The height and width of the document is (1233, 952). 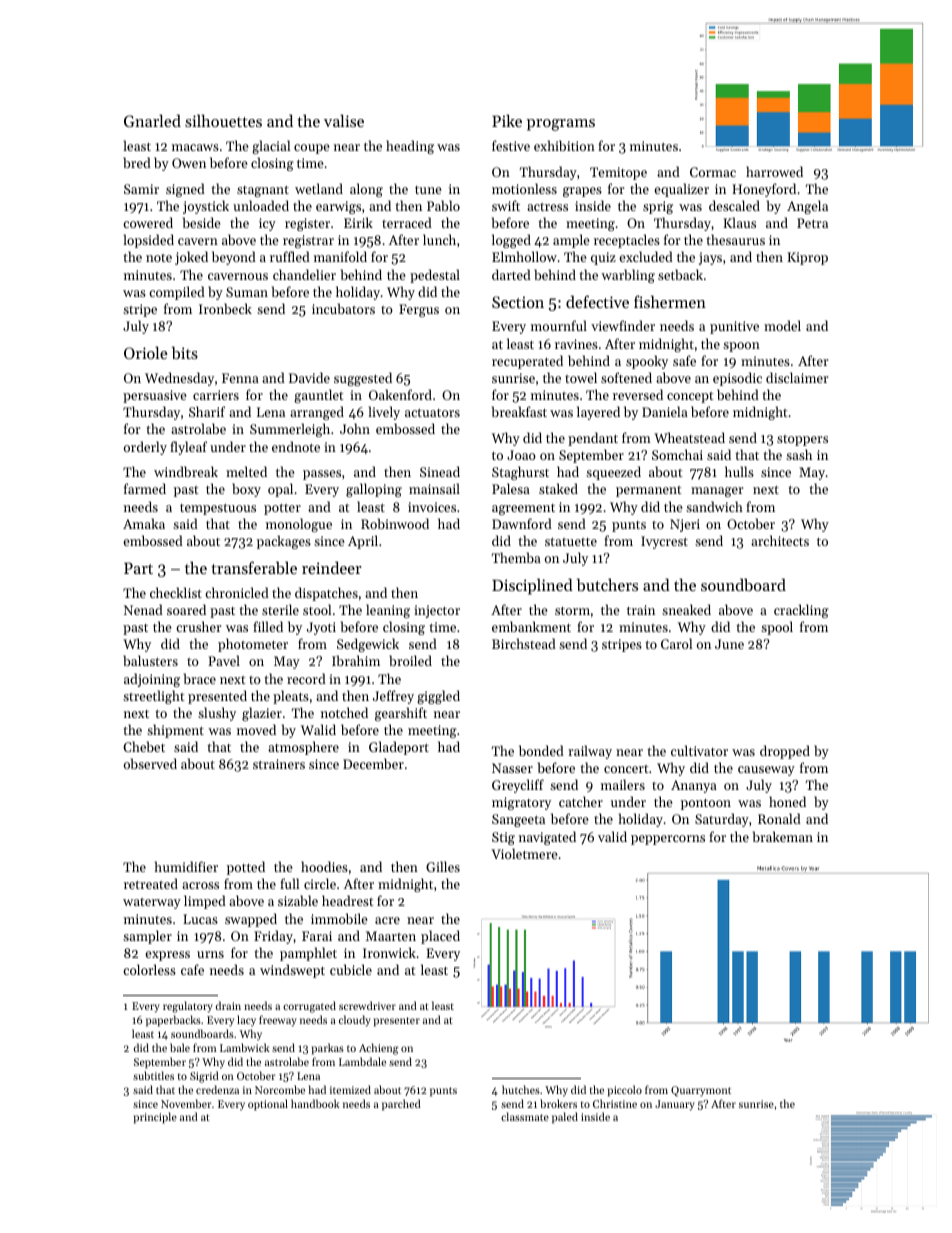 I want to click on Joao, so click(x=521, y=455).
